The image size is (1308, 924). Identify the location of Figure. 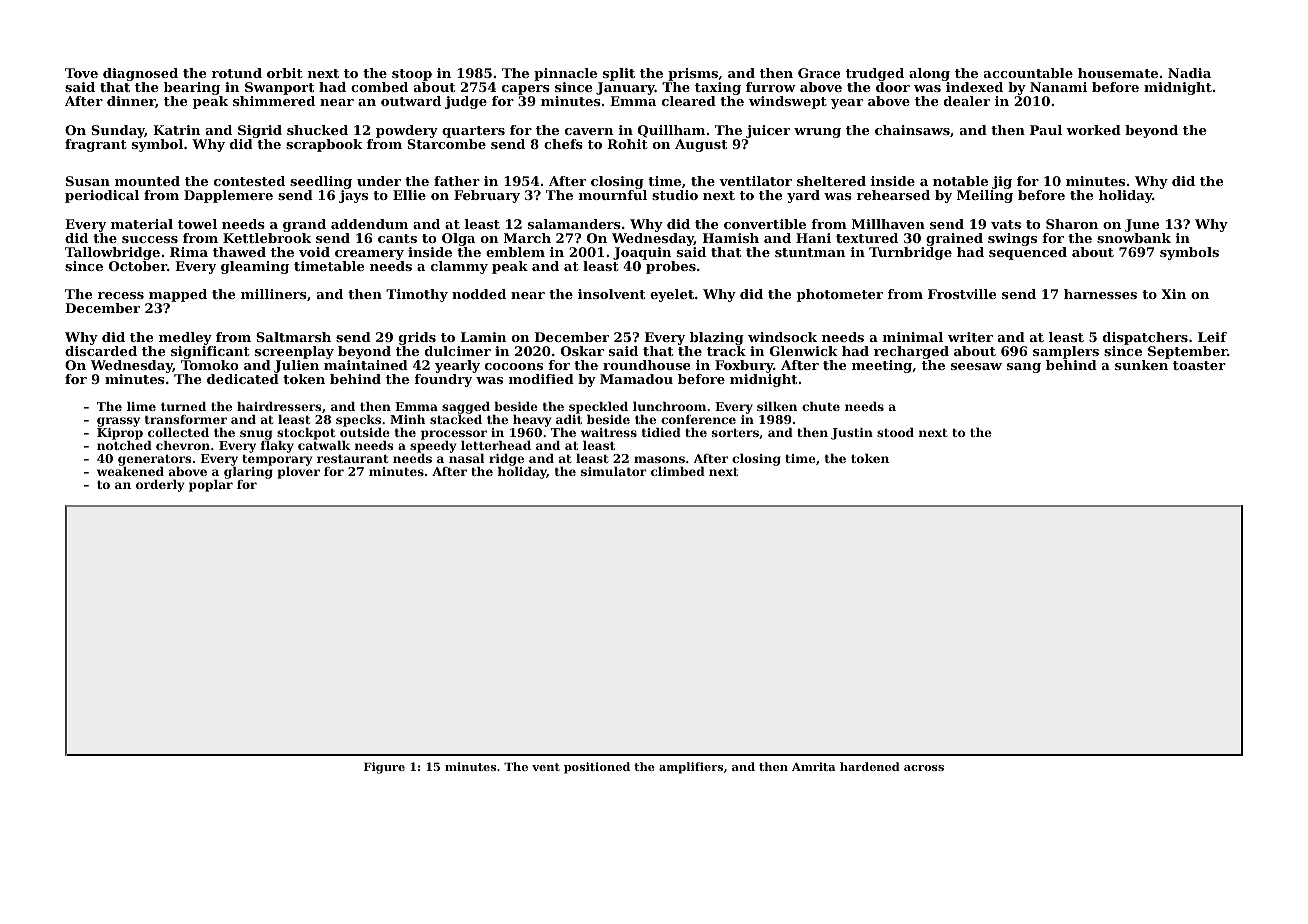
(384, 768).
